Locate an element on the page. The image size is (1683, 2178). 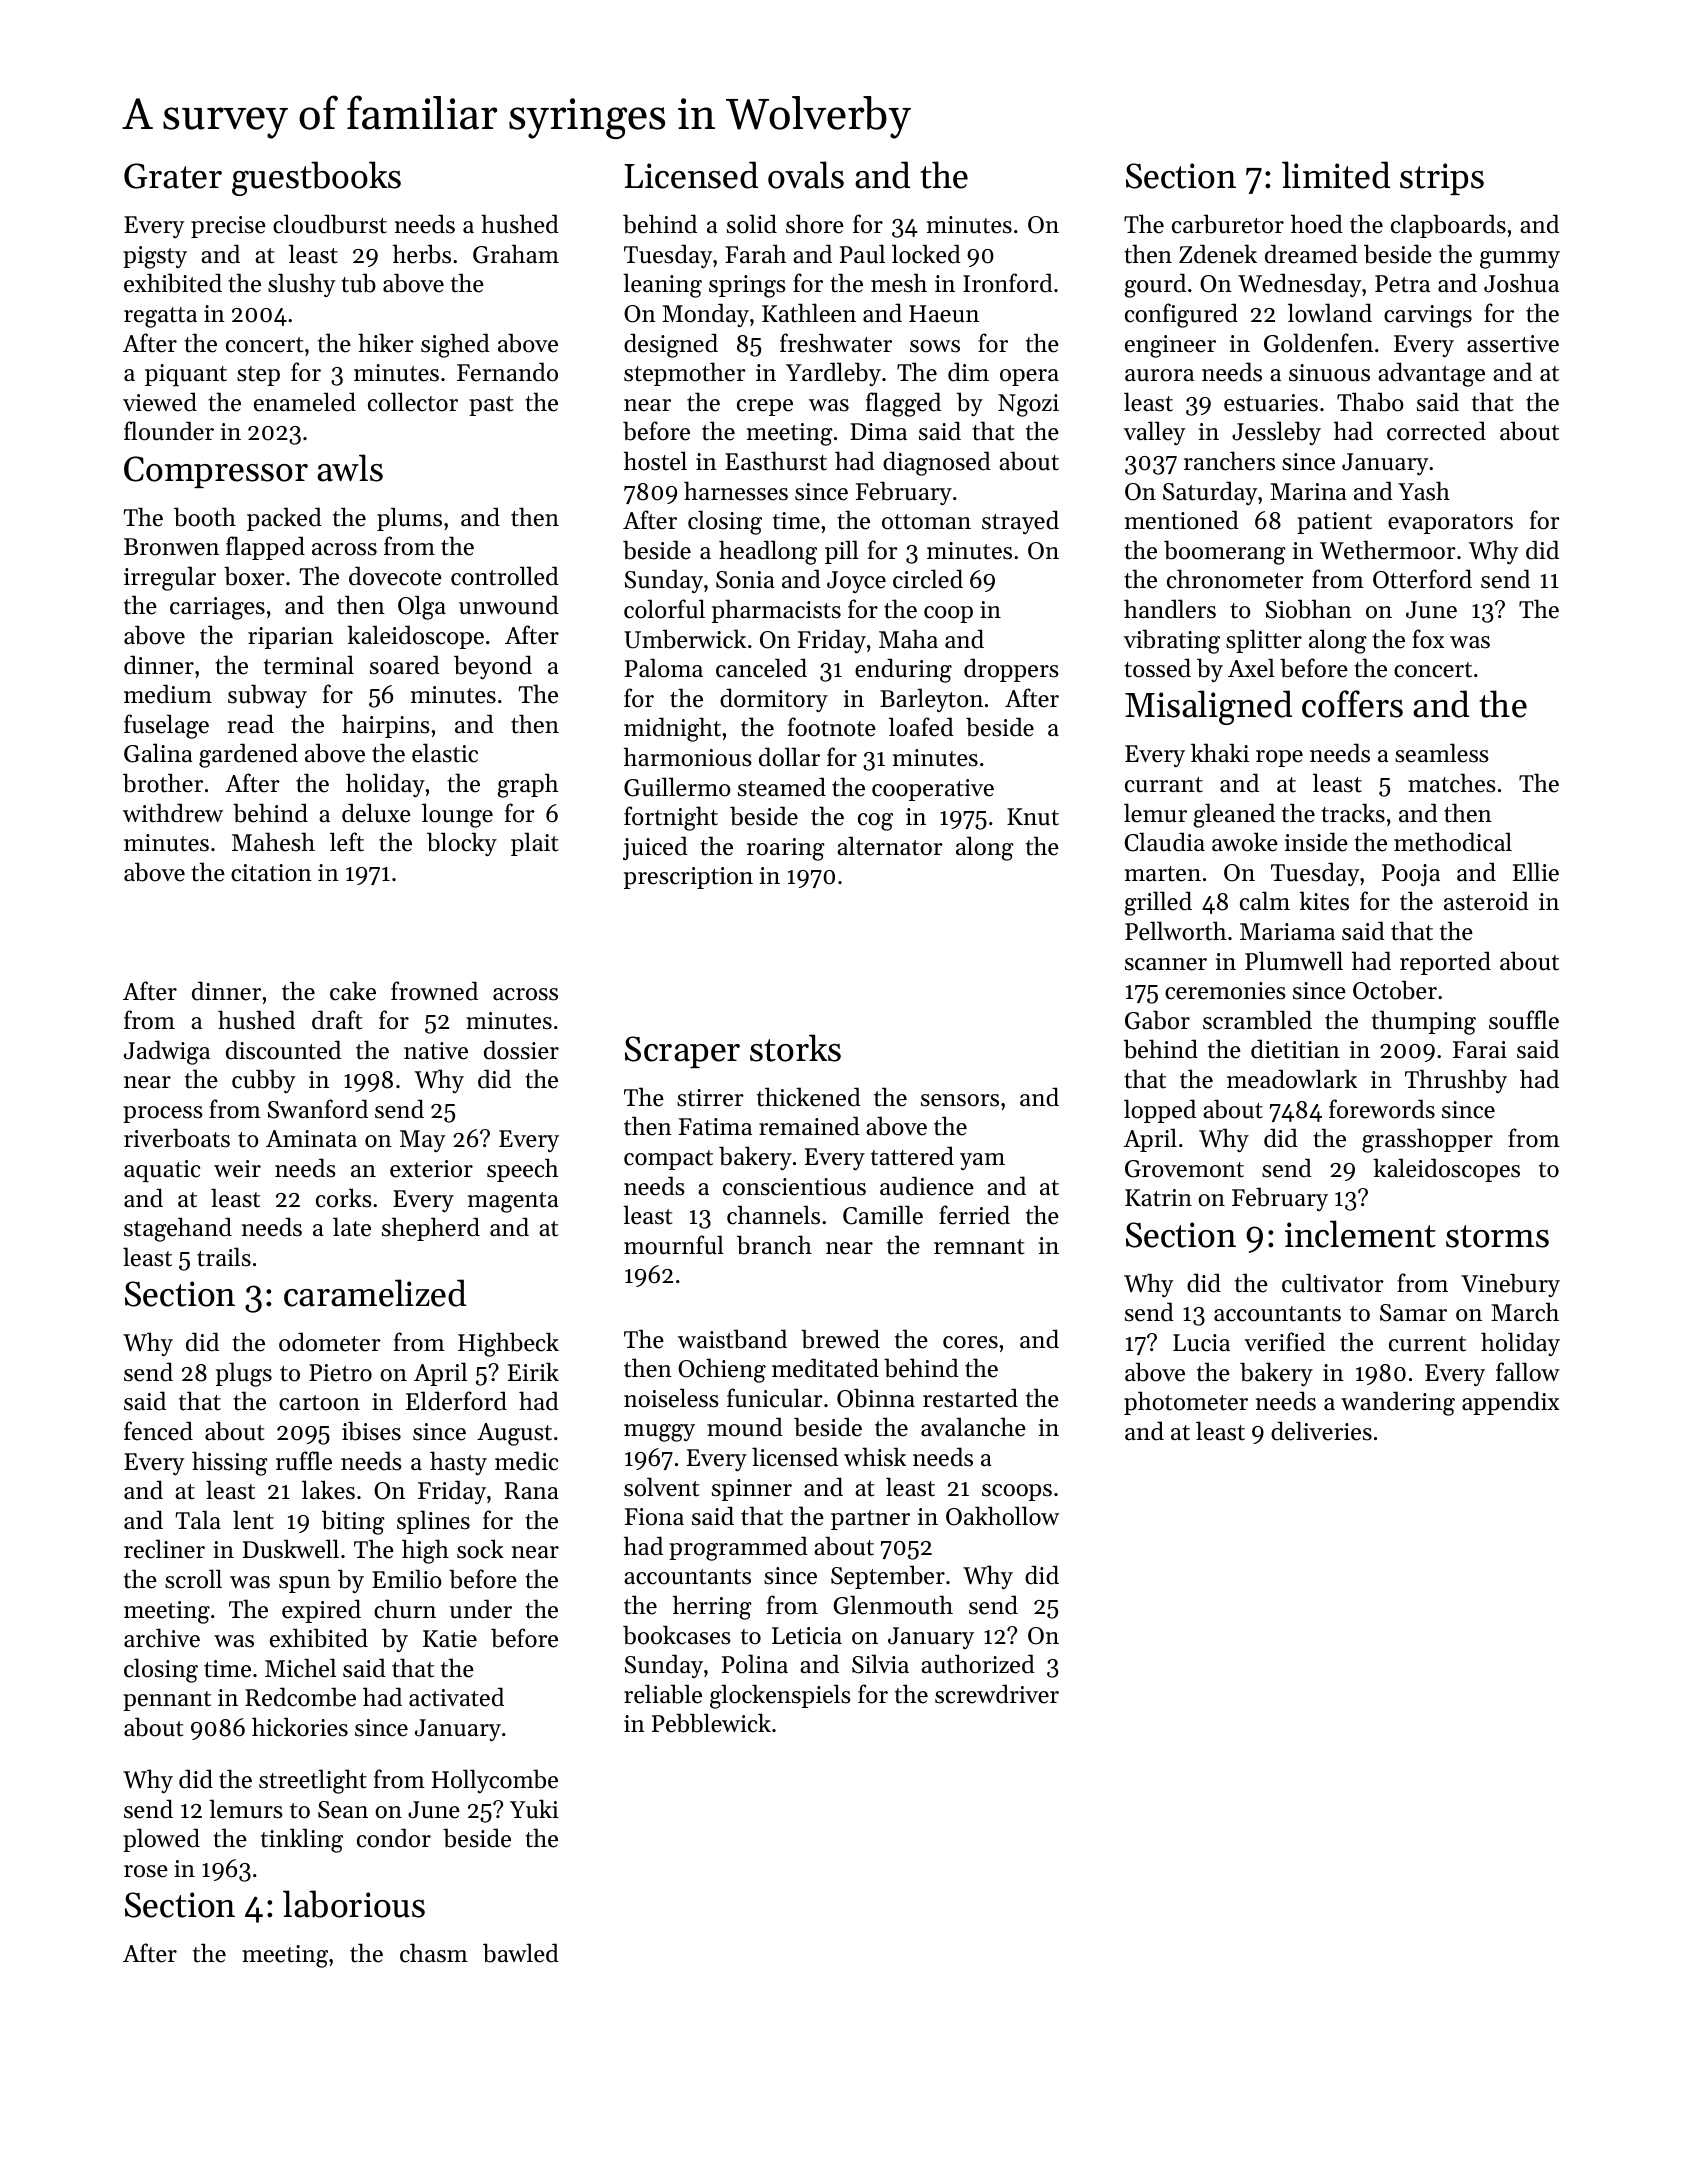
leaning is located at coordinates (662, 285).
